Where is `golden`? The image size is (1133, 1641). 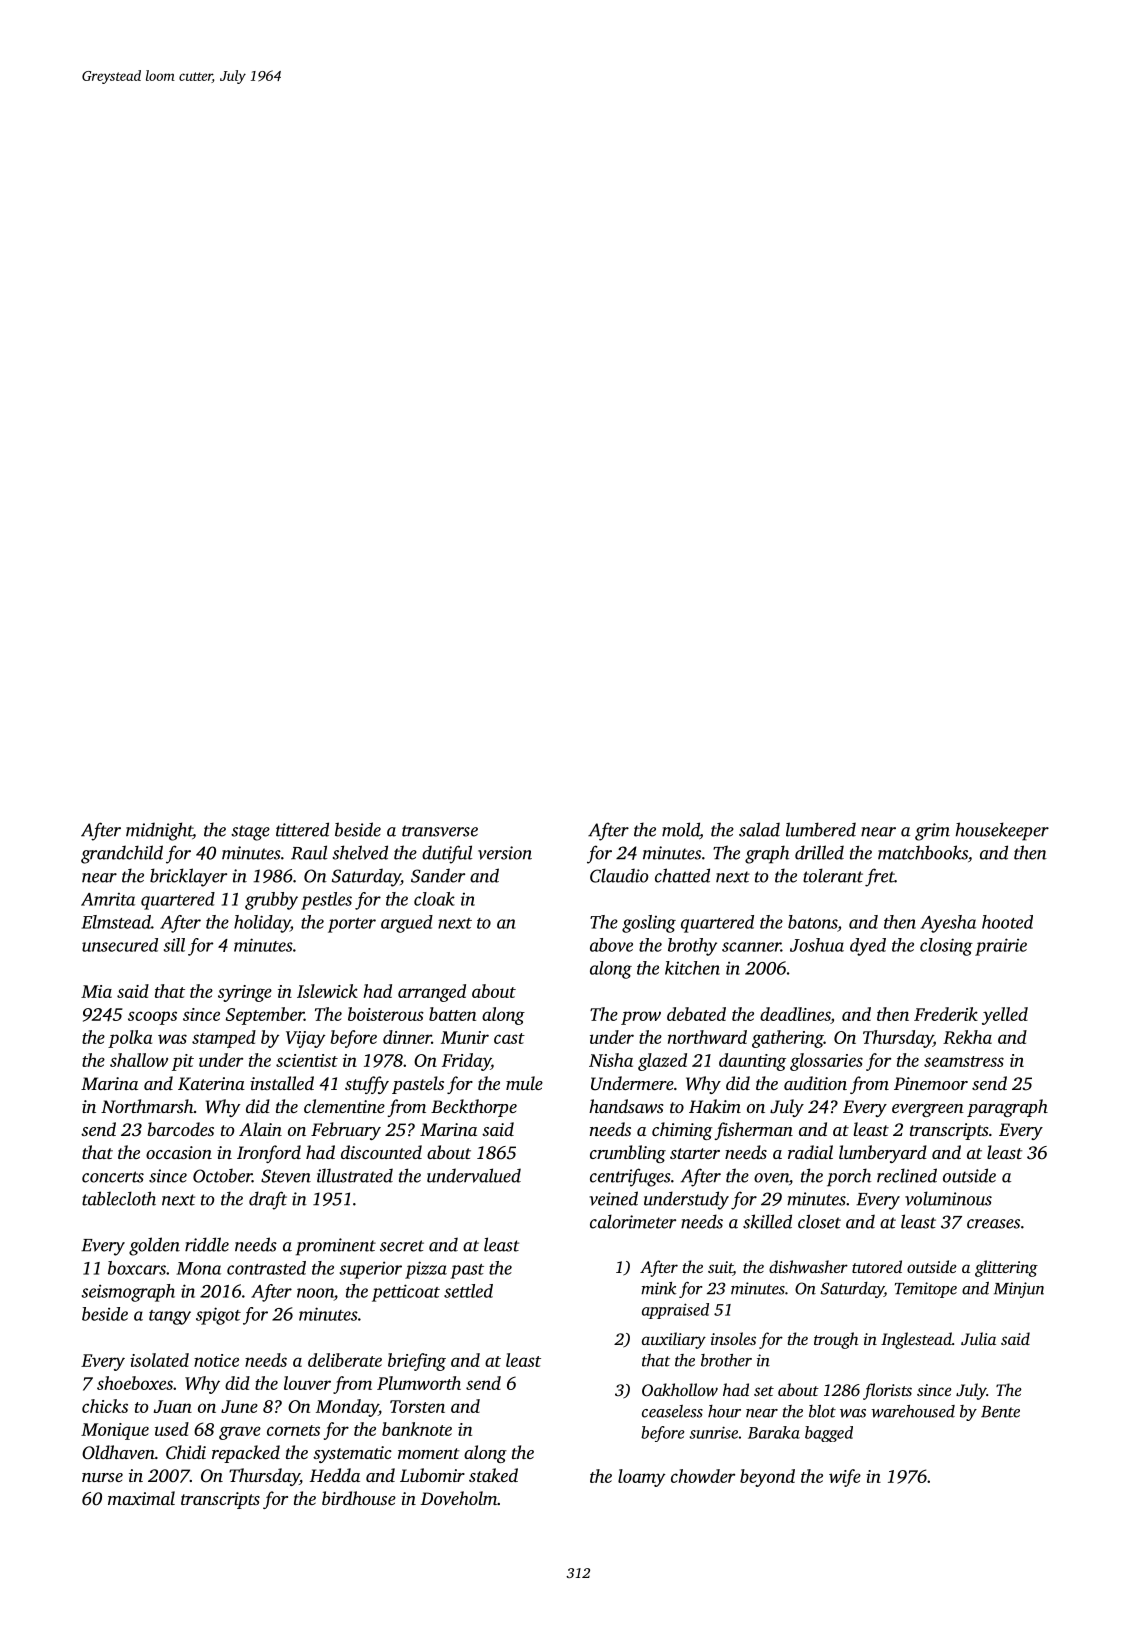 golden is located at coordinates (154, 1246).
